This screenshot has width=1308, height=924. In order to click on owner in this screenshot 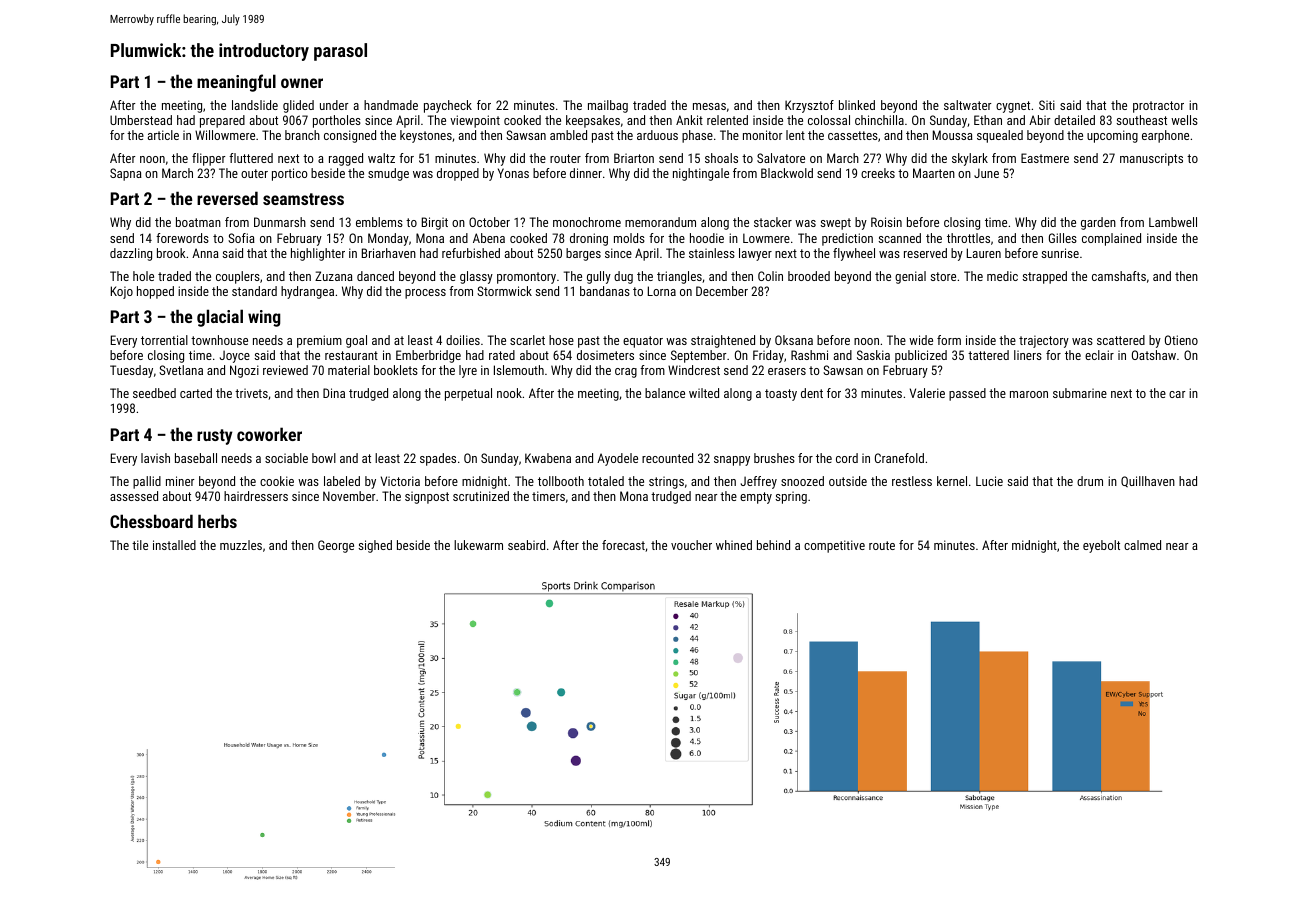, I will do `click(302, 83)`.
